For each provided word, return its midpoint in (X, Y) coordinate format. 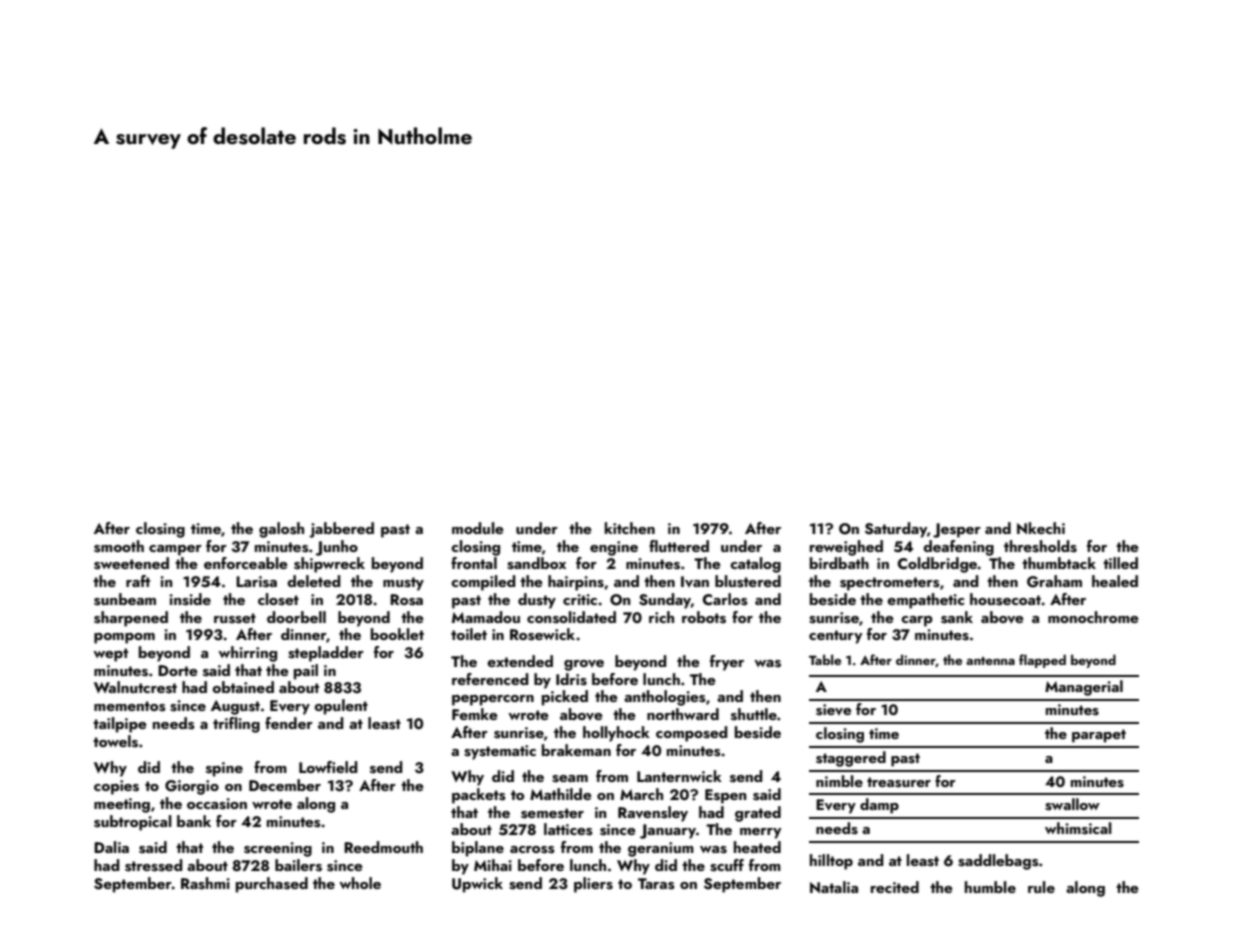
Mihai (493, 865)
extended (520, 661)
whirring (247, 654)
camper (175, 550)
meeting (122, 805)
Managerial (1084, 688)
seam (570, 779)
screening (278, 849)
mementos (130, 706)
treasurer (899, 782)
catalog (755, 565)
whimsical (1078, 828)
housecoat (1005, 599)
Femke (475, 714)
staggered (851, 759)
